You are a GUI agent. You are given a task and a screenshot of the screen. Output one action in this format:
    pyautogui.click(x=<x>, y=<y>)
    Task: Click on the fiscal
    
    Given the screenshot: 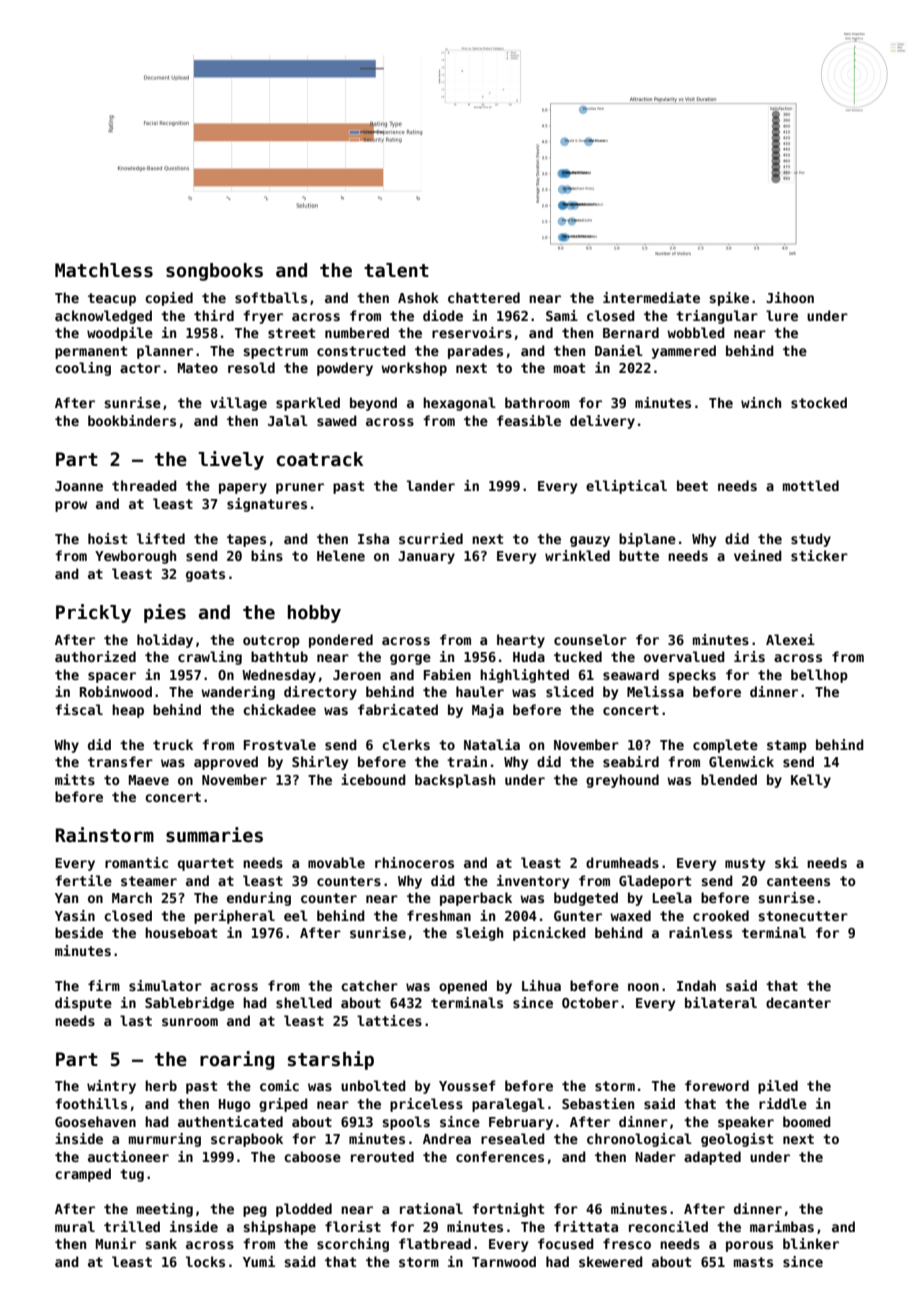 What is the action you would take?
    pyautogui.click(x=79, y=709)
